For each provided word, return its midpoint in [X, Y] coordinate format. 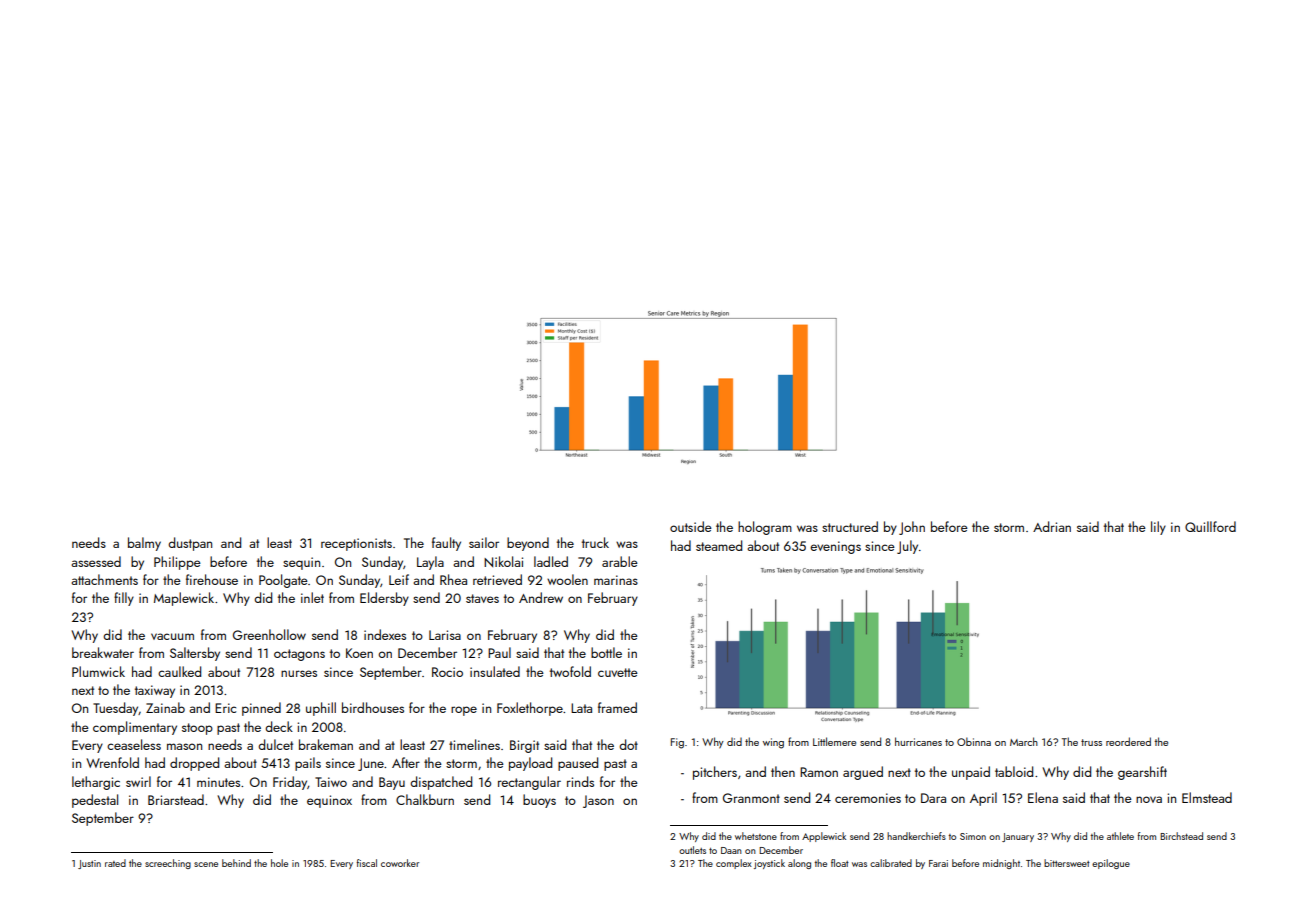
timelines [474, 744]
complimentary [135, 728]
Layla [430, 563]
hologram [765, 528]
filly [124, 599]
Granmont [751, 798]
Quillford [1210, 526]
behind [236, 863]
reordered [1128, 741]
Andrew [541, 597]
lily [1158, 528]
